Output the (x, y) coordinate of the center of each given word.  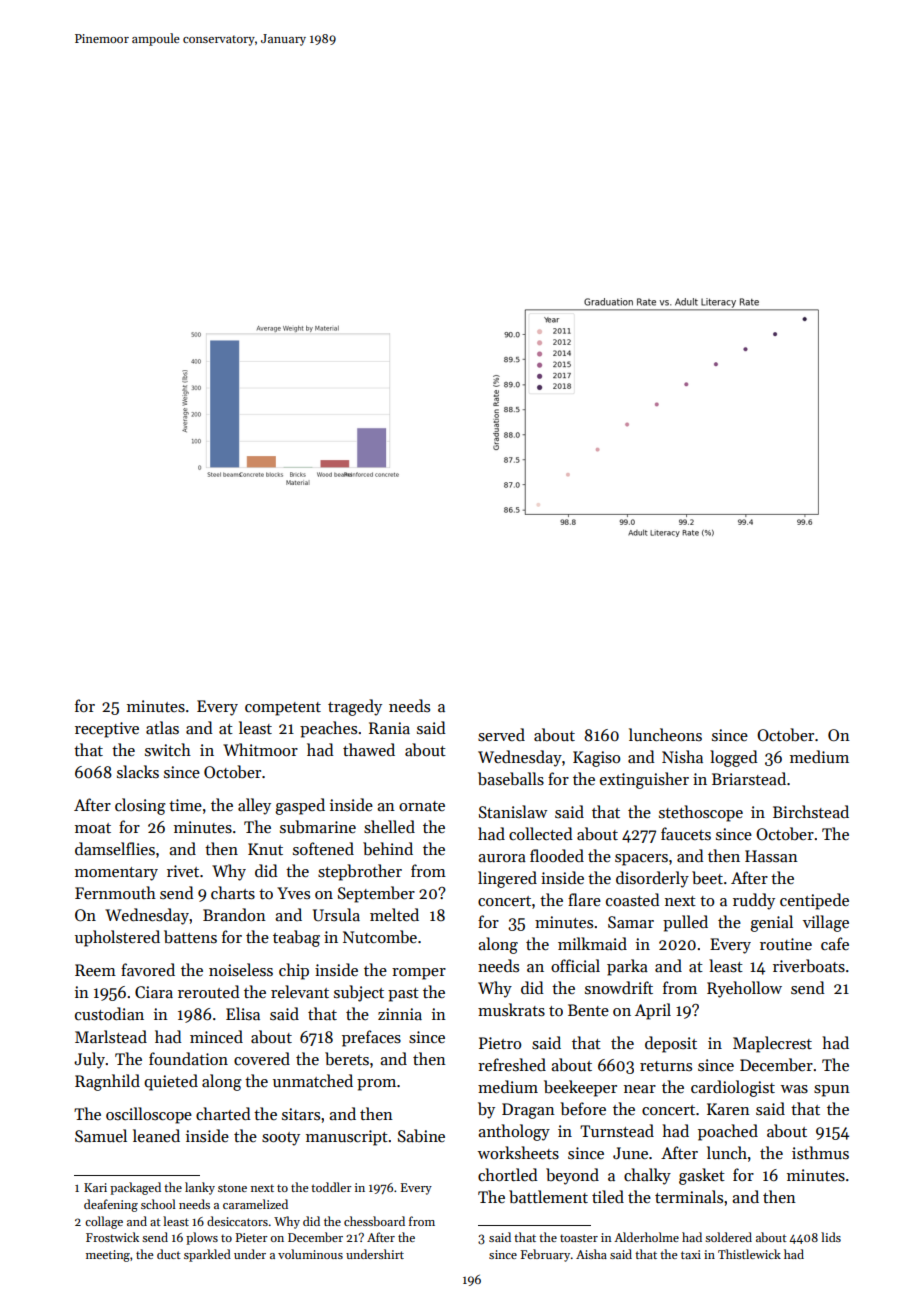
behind (388, 848)
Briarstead (749, 778)
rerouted (209, 991)
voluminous (310, 1254)
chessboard (374, 1221)
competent (283, 709)
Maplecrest (772, 1044)
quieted (171, 1082)
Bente (588, 1010)
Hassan (771, 856)
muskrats (511, 1010)
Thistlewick (749, 1254)
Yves (293, 893)
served (501, 735)
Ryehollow (744, 989)
